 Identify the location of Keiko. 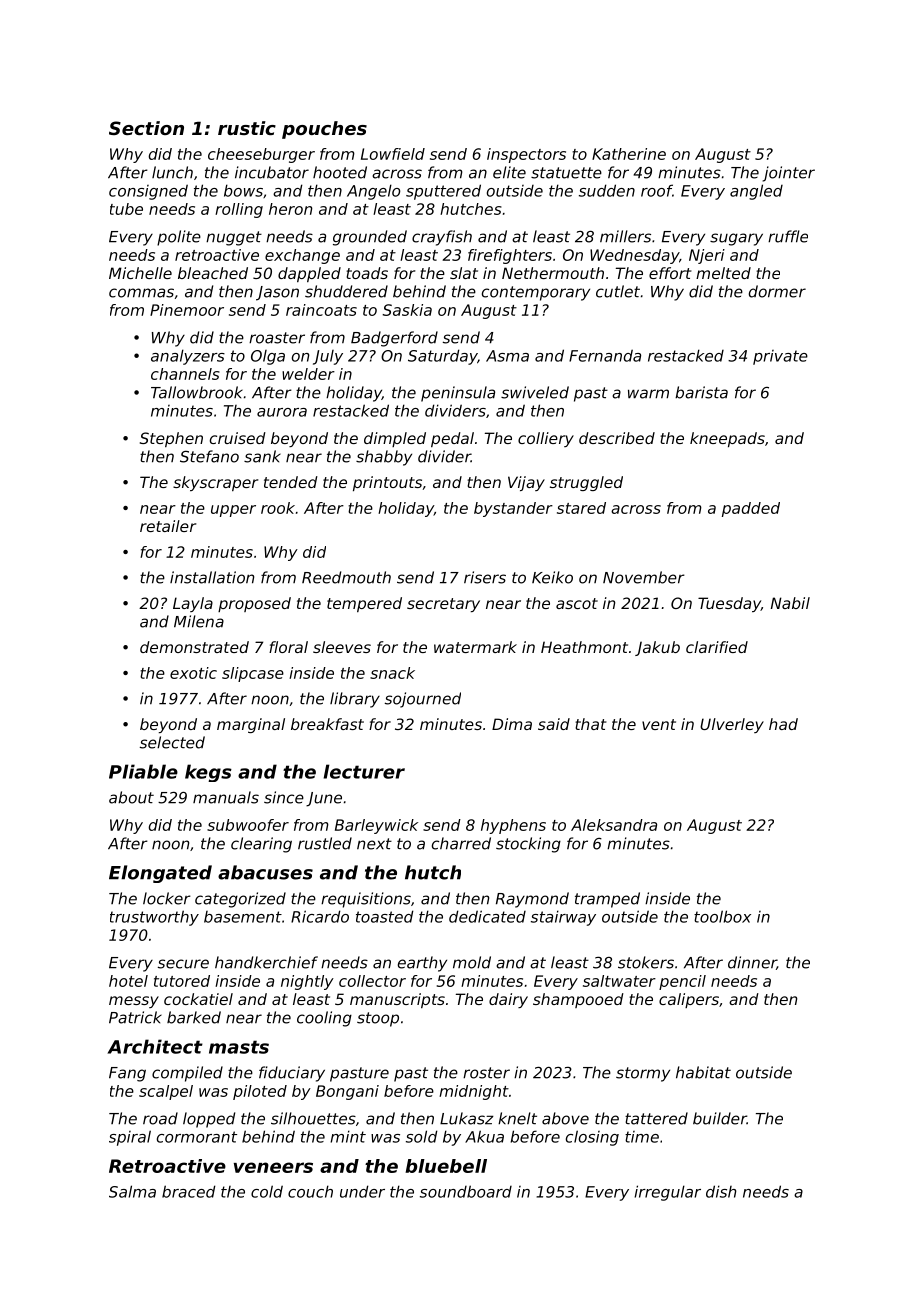
(552, 577).
